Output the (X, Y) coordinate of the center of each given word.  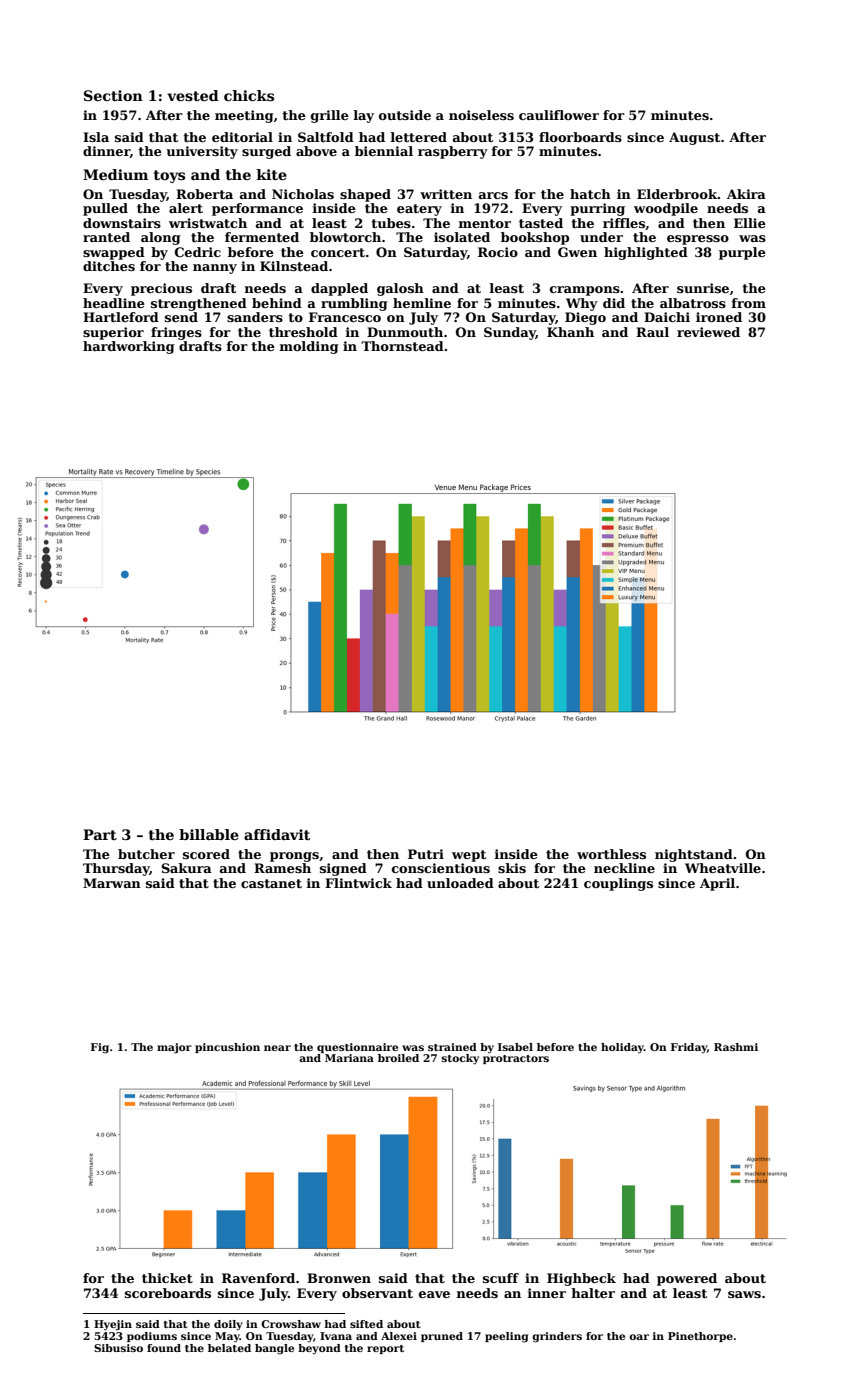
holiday (622, 1048)
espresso (698, 240)
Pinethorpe (700, 1337)
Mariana (349, 1058)
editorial (242, 137)
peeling (506, 1337)
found (164, 1348)
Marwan (112, 883)
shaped (365, 195)
